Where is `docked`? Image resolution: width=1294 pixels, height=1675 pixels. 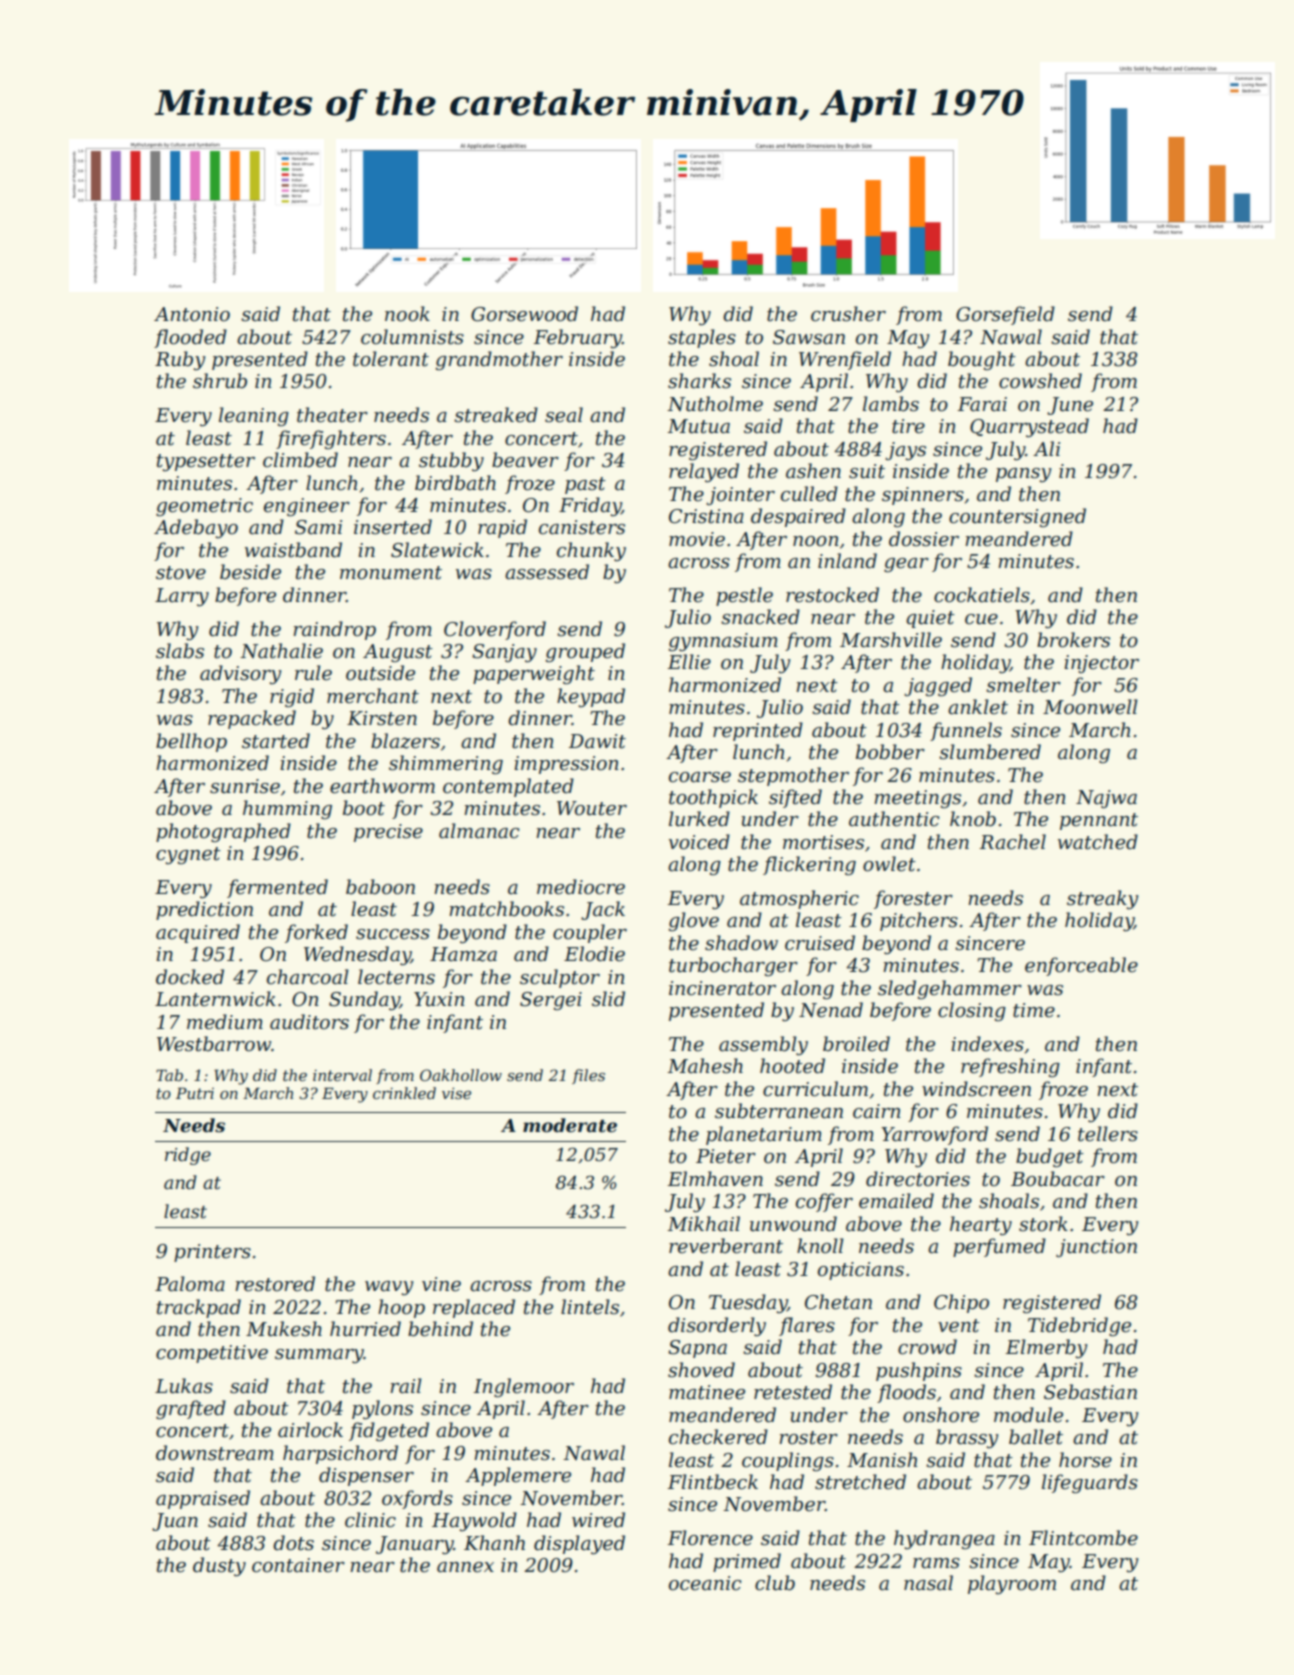
docked is located at coordinates (190, 977).
